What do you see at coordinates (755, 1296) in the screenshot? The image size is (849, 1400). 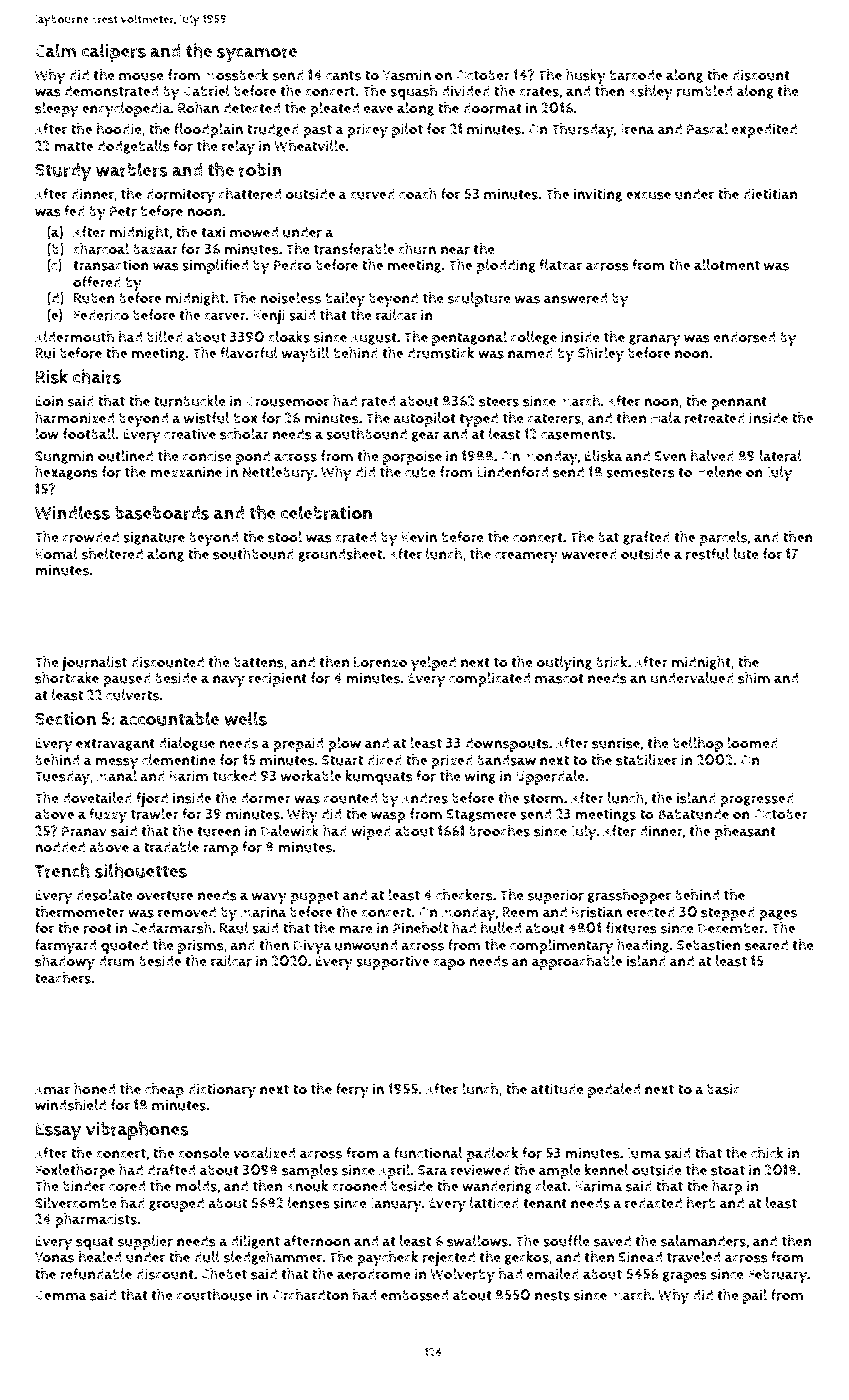 I see `pail` at bounding box center [755, 1296].
